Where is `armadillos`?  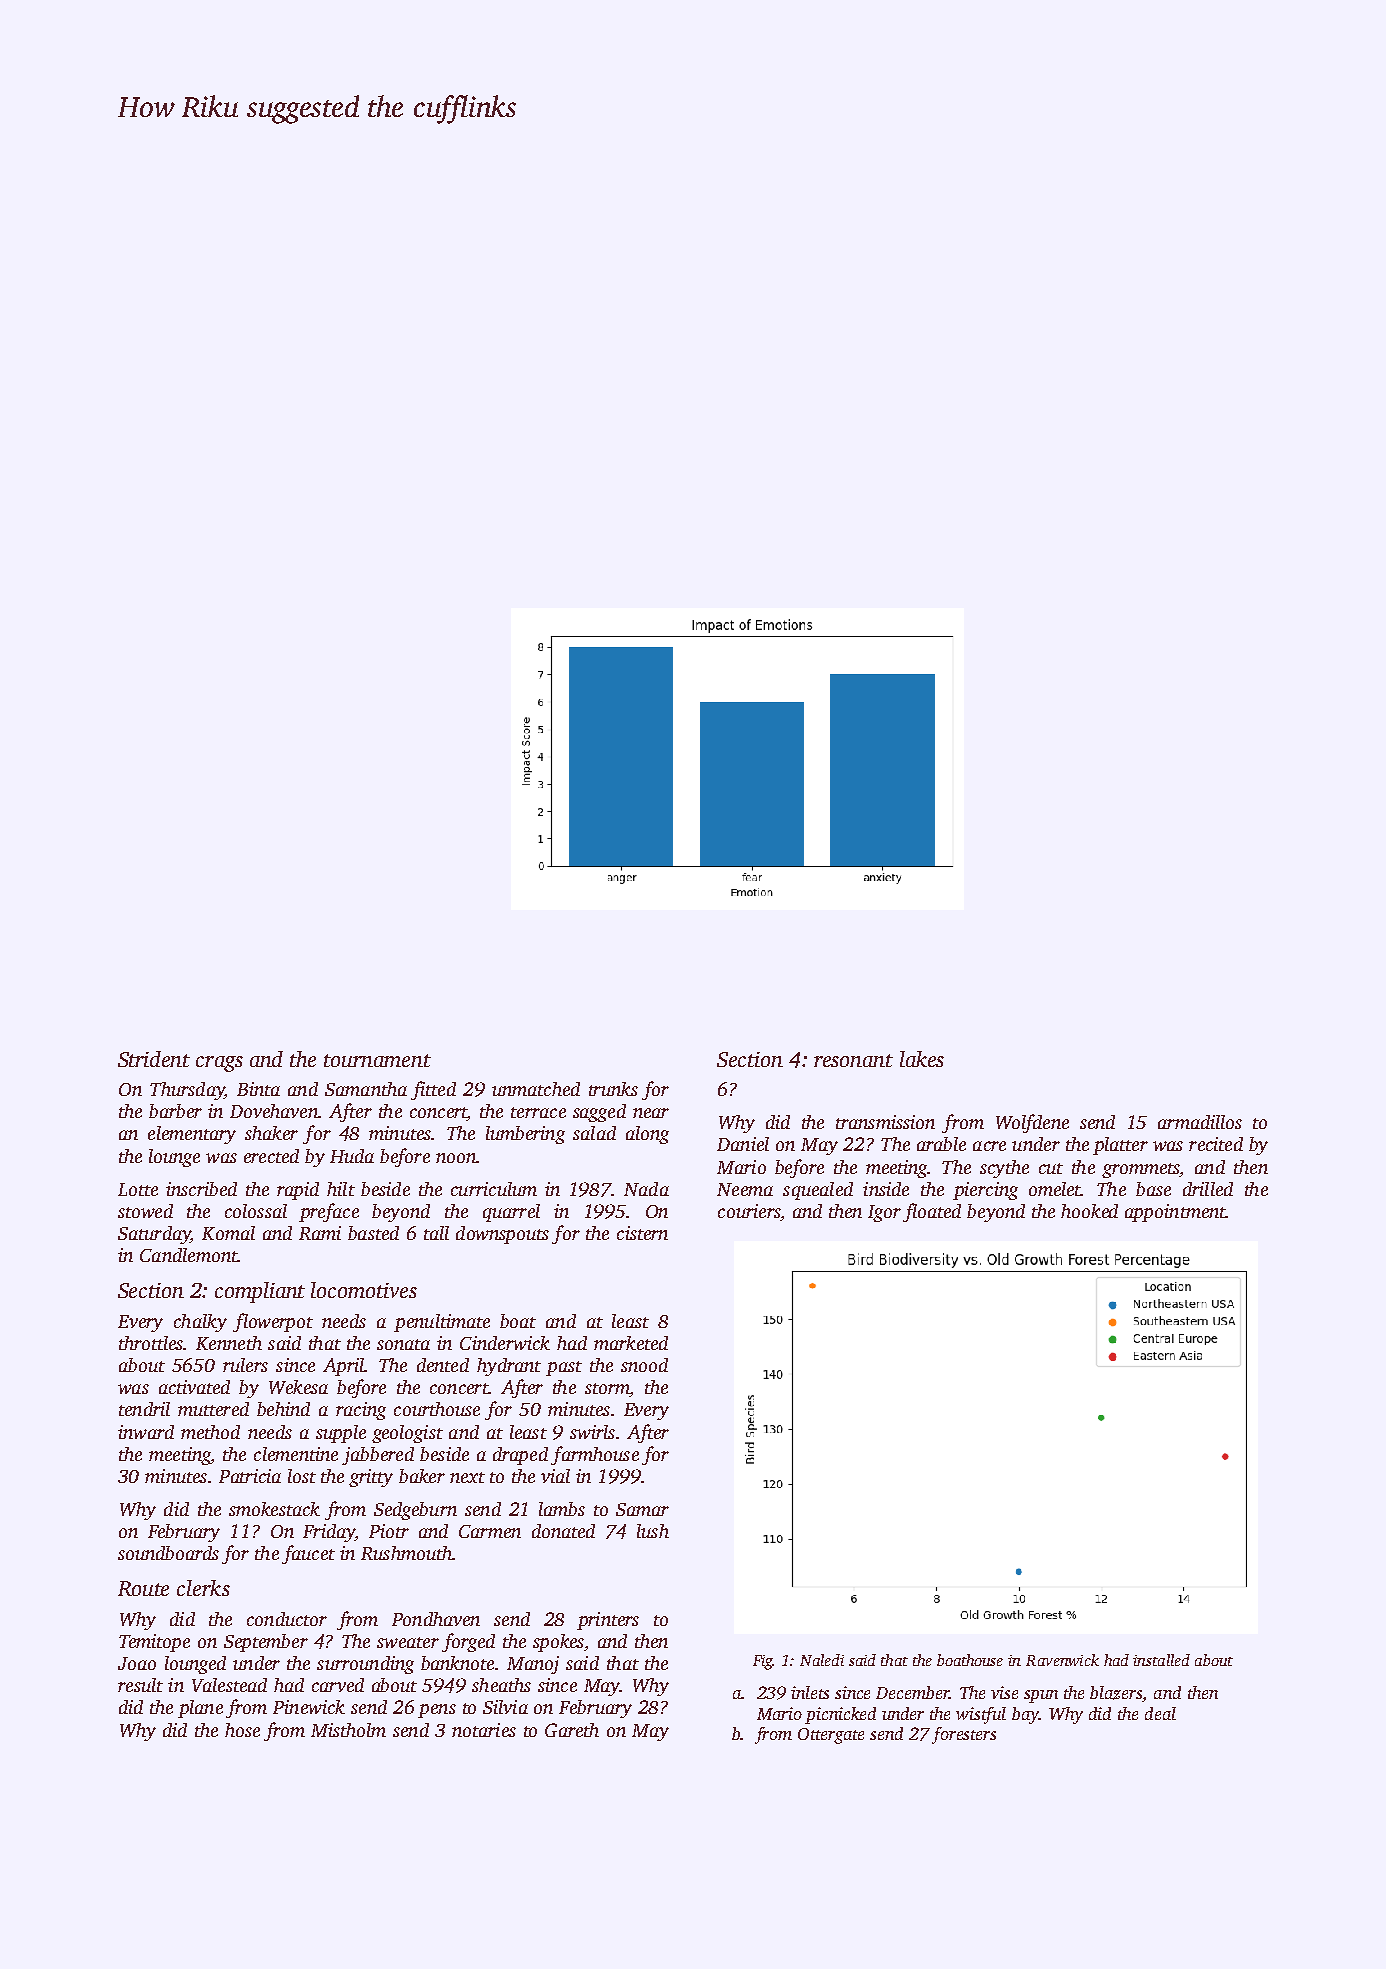
armadillos is located at coordinates (1200, 1122).
